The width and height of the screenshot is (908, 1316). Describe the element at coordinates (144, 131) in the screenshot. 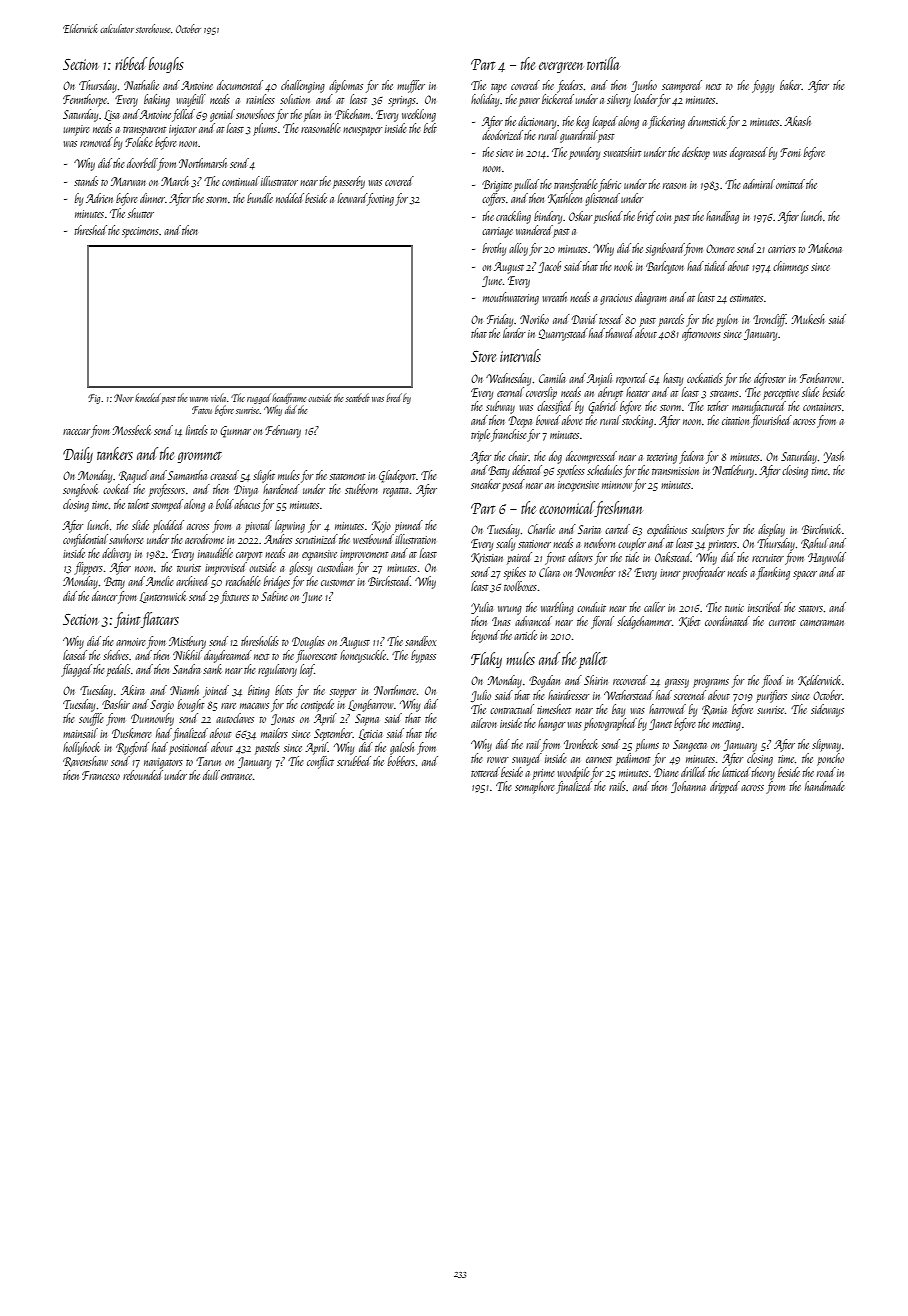

I see `transparent` at that location.
